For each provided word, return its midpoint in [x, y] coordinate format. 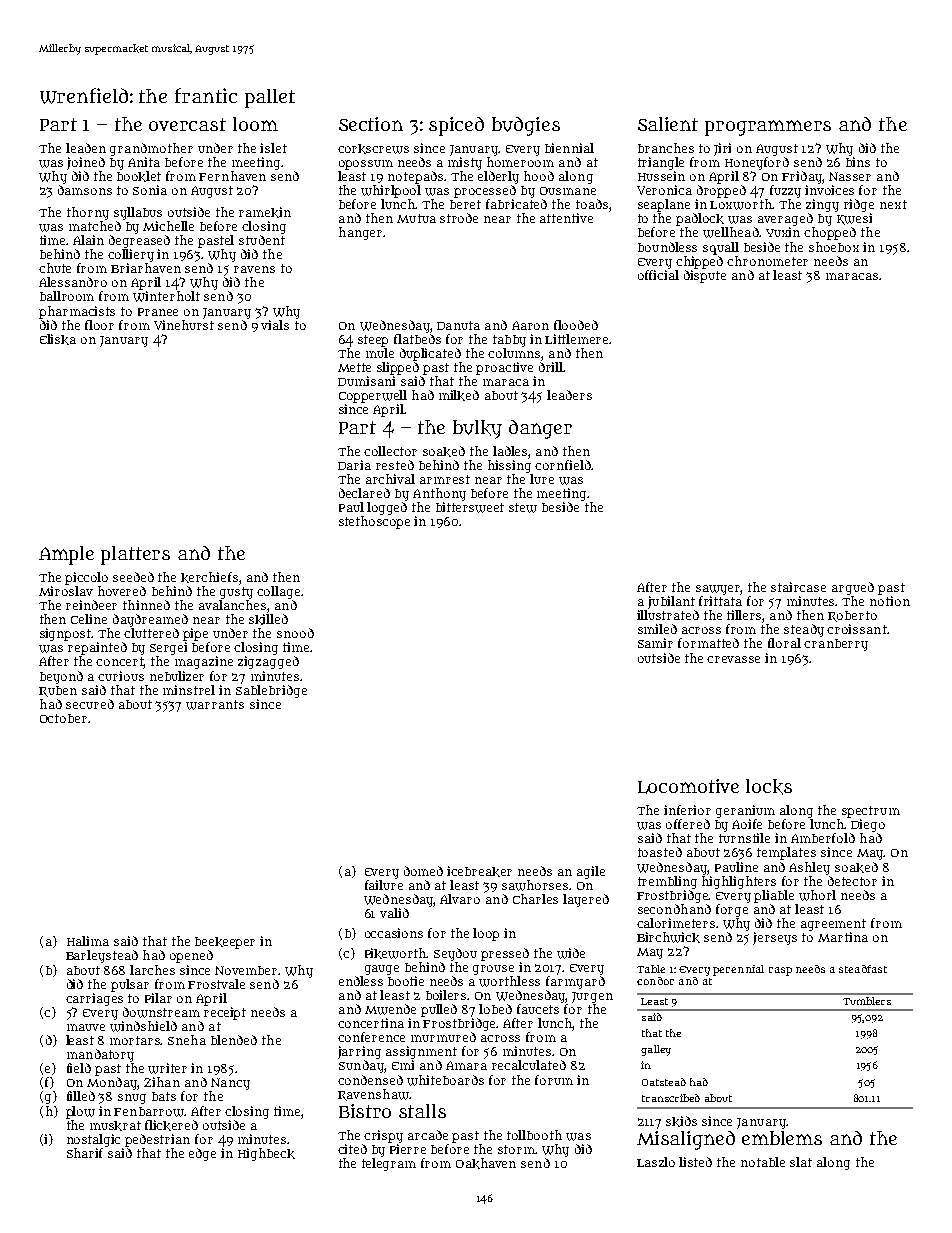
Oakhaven [486, 1163]
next [893, 204]
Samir [655, 643]
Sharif [85, 1153]
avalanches [232, 605]
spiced [456, 126]
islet [273, 148]
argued [853, 588]
